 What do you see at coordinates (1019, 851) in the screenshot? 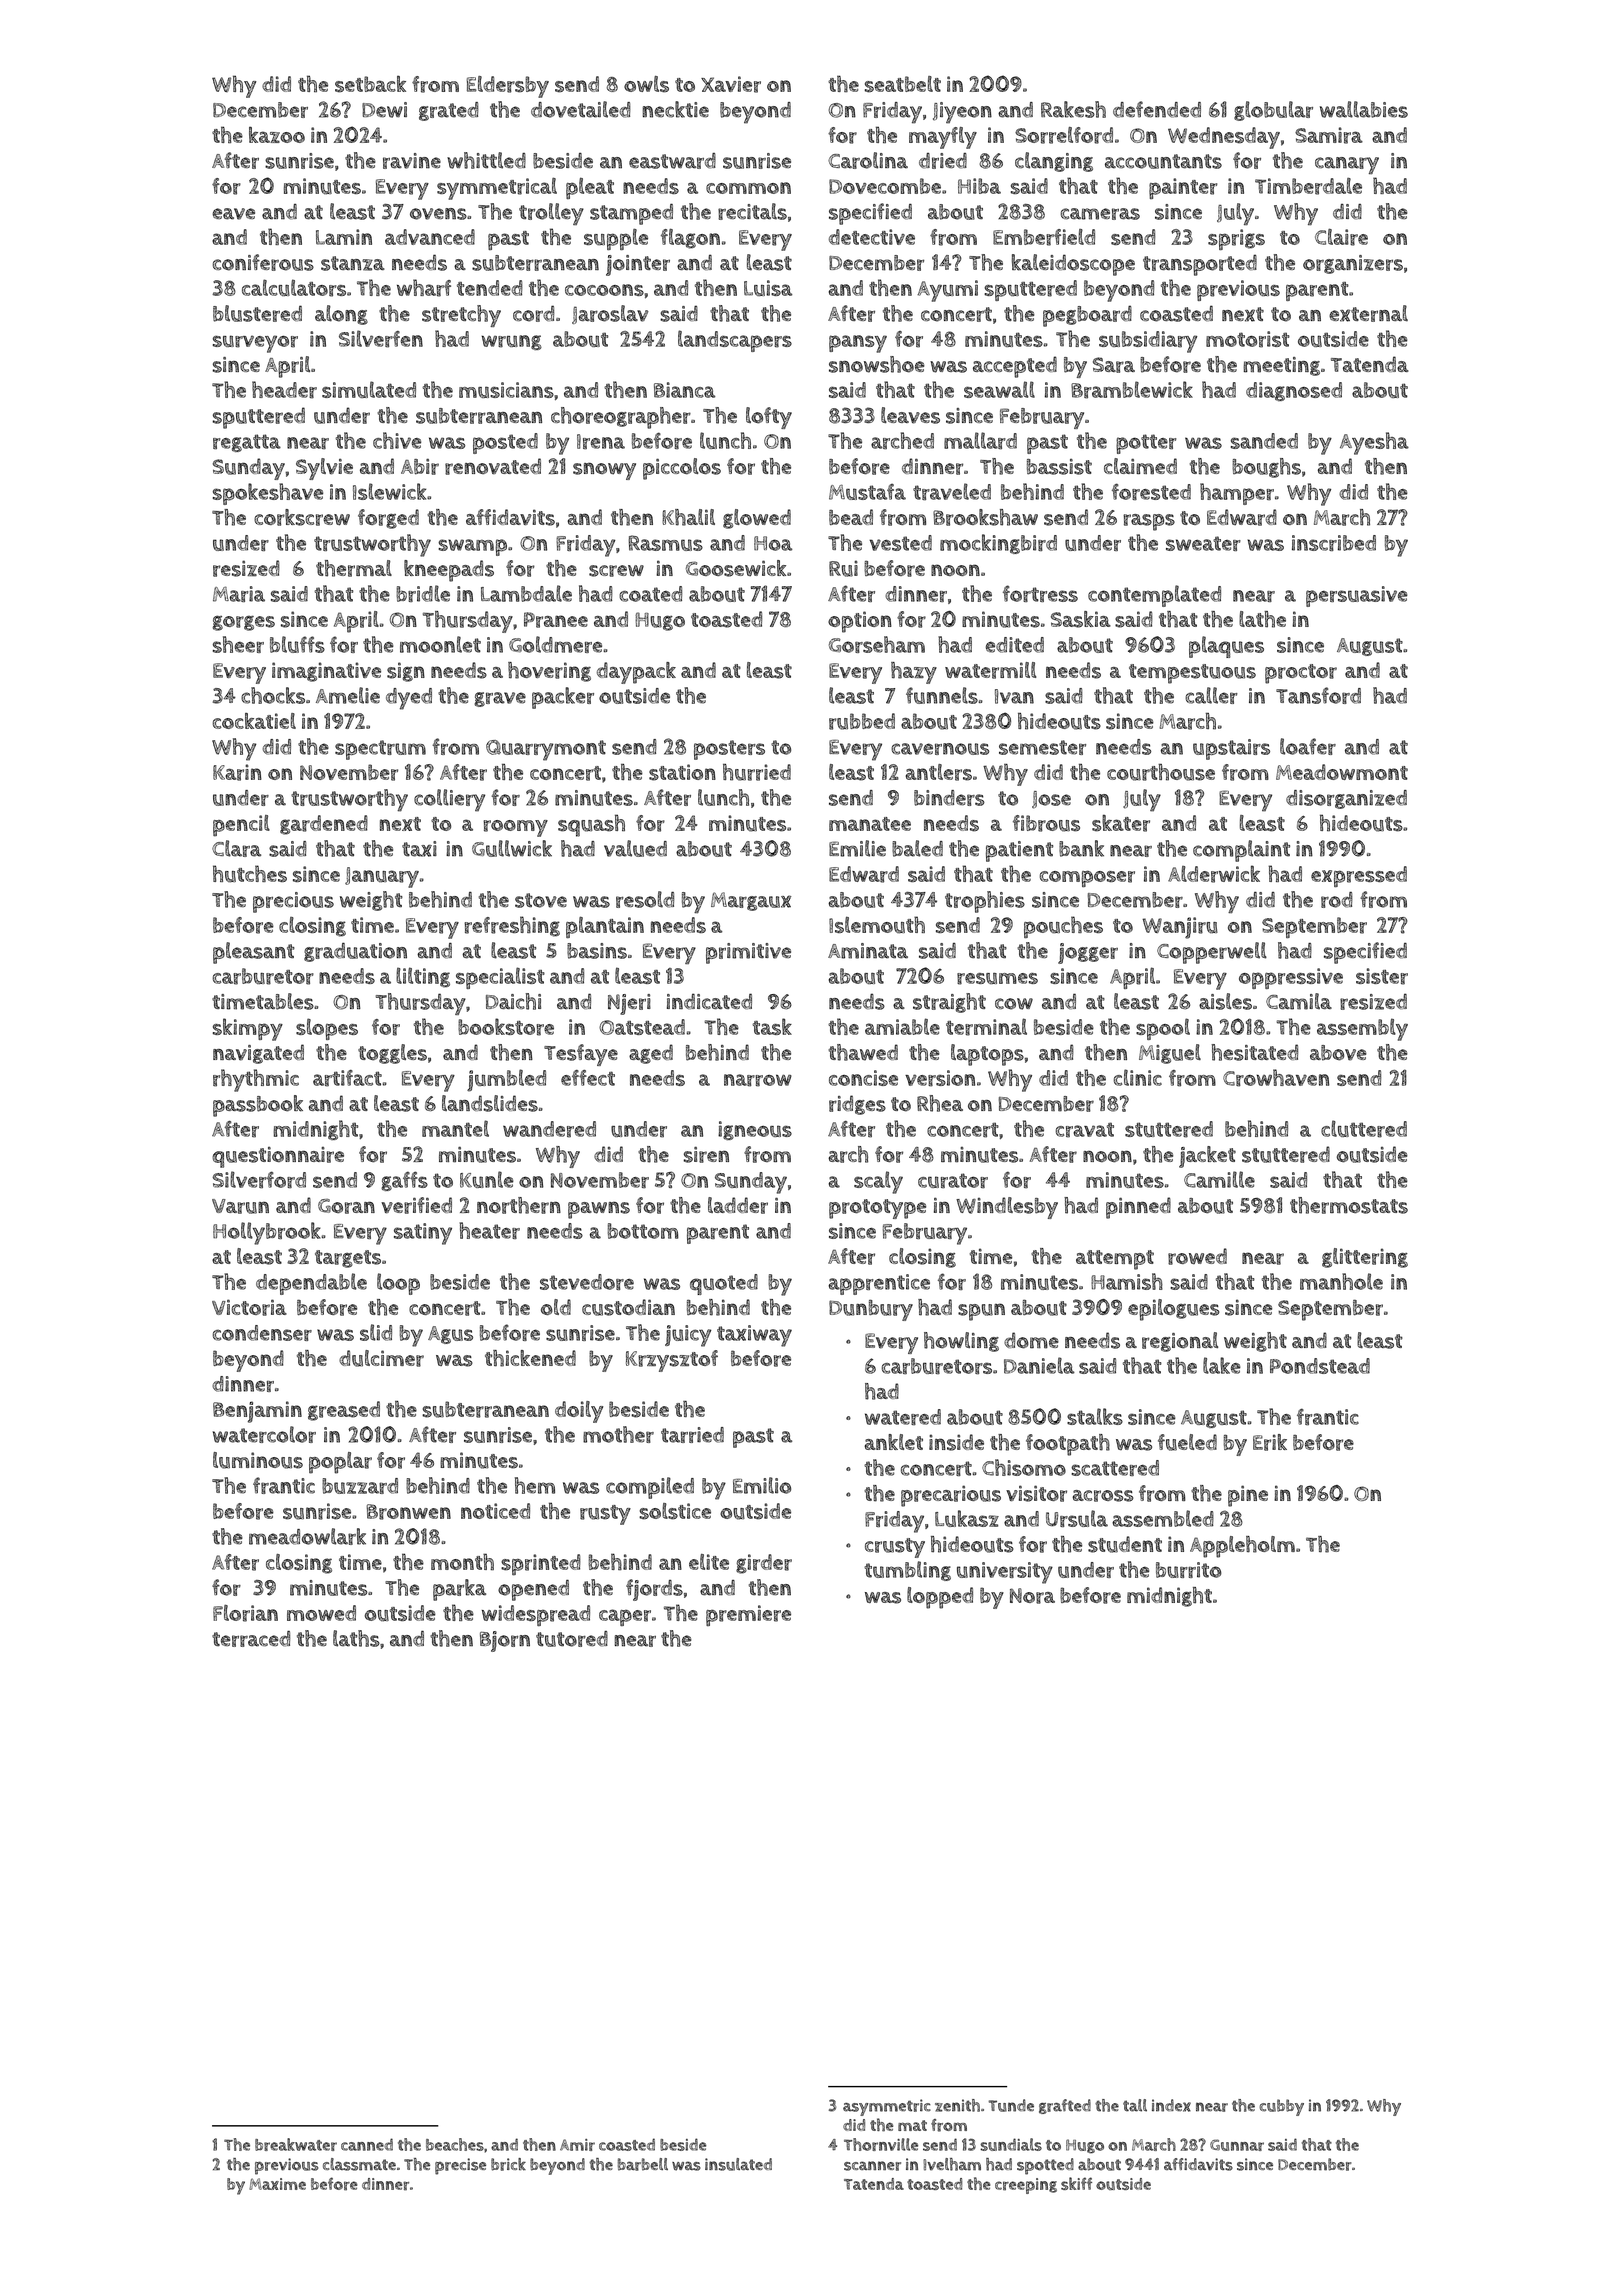
I see `patient` at bounding box center [1019, 851].
